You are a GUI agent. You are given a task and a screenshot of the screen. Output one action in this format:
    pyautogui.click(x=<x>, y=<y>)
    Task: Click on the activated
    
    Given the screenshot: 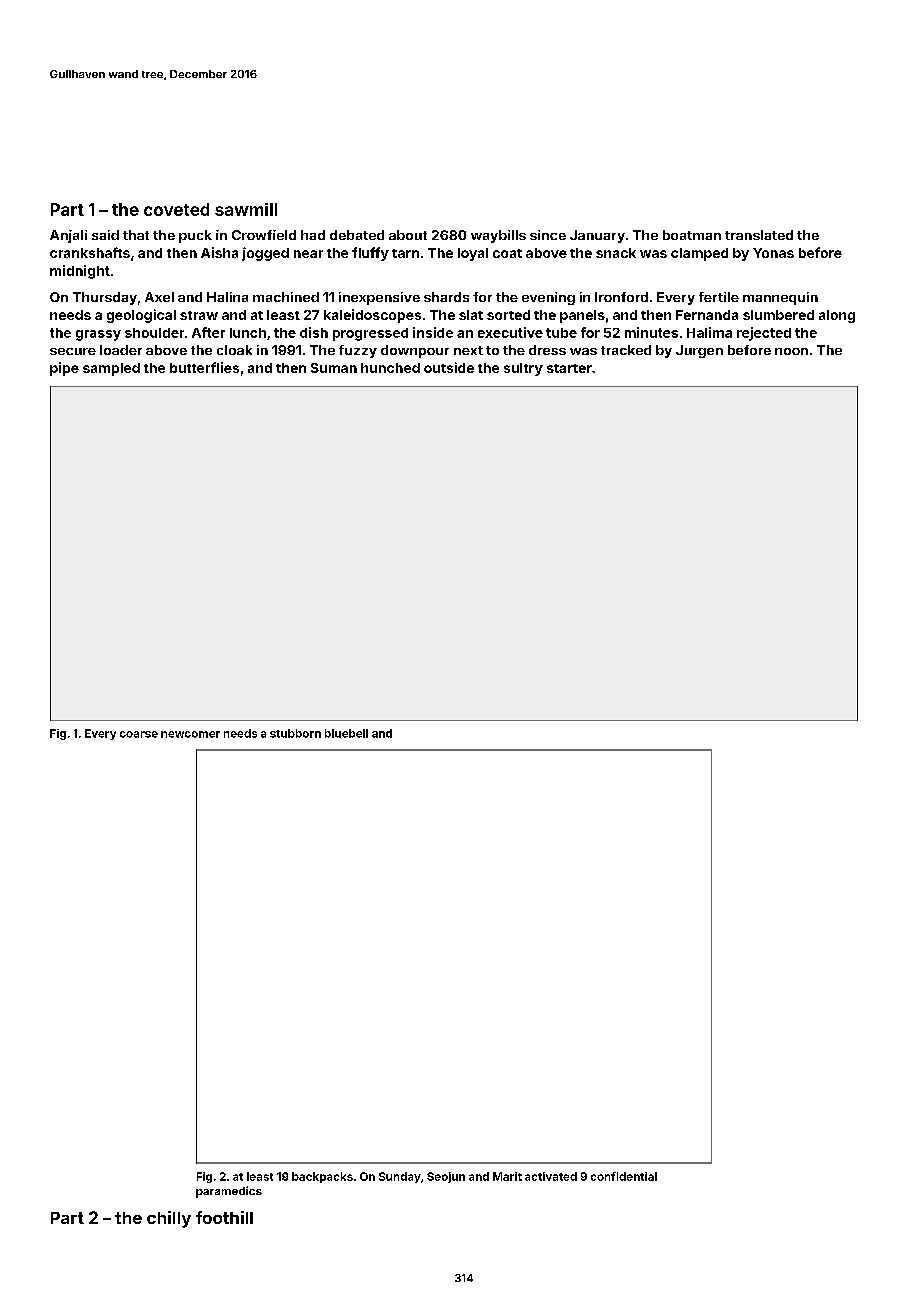 What is the action you would take?
    pyautogui.click(x=551, y=1176)
